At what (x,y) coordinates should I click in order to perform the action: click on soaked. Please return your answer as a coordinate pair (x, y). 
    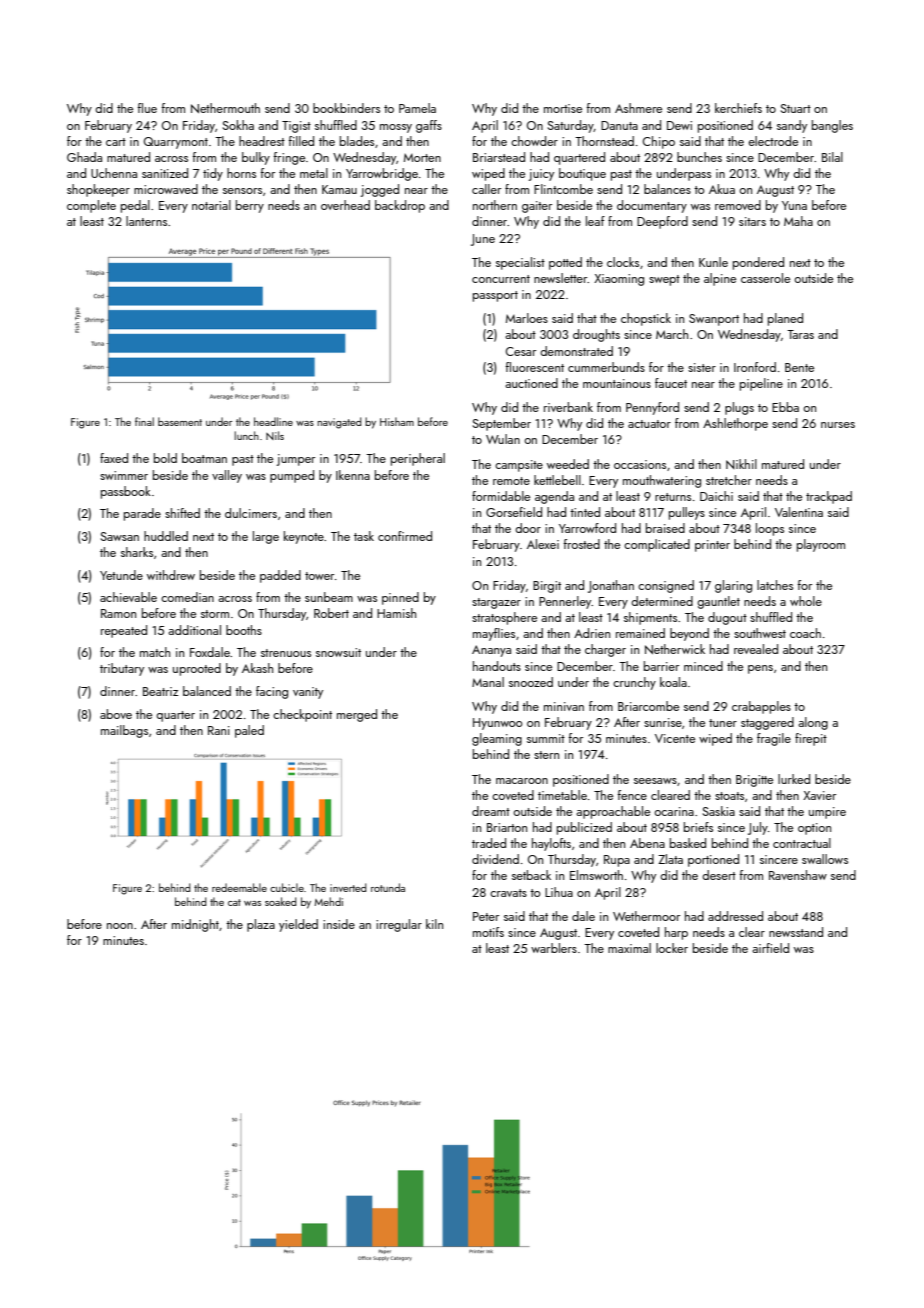
    Looking at the image, I should click on (281, 901).
